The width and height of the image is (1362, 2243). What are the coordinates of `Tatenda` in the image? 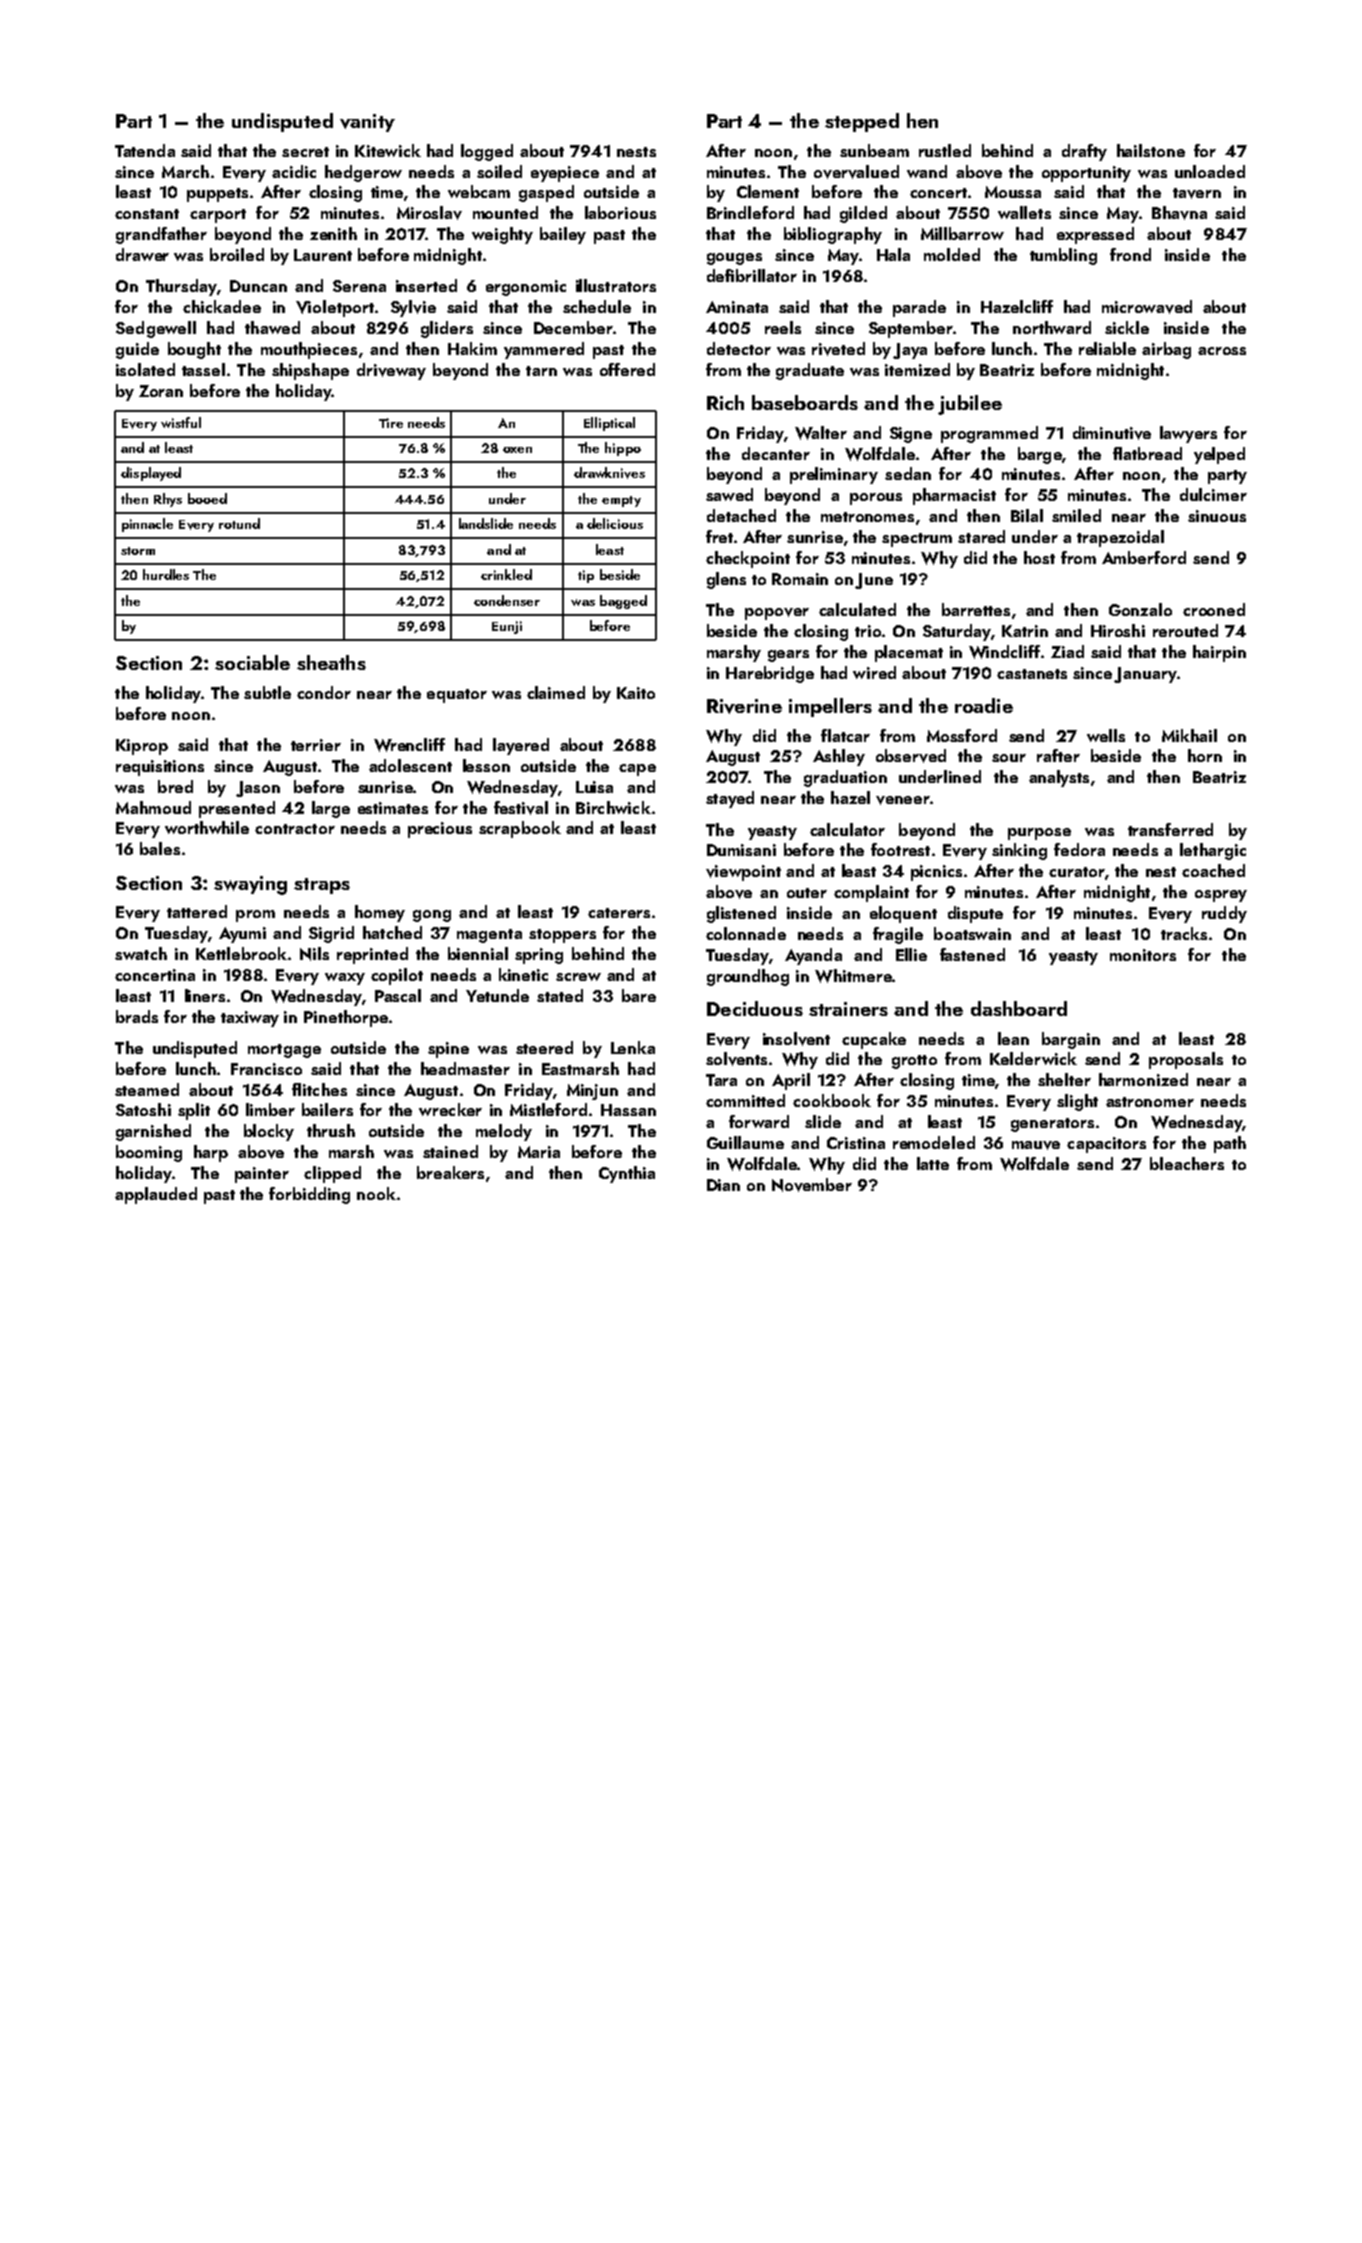 It's located at (145, 150).
